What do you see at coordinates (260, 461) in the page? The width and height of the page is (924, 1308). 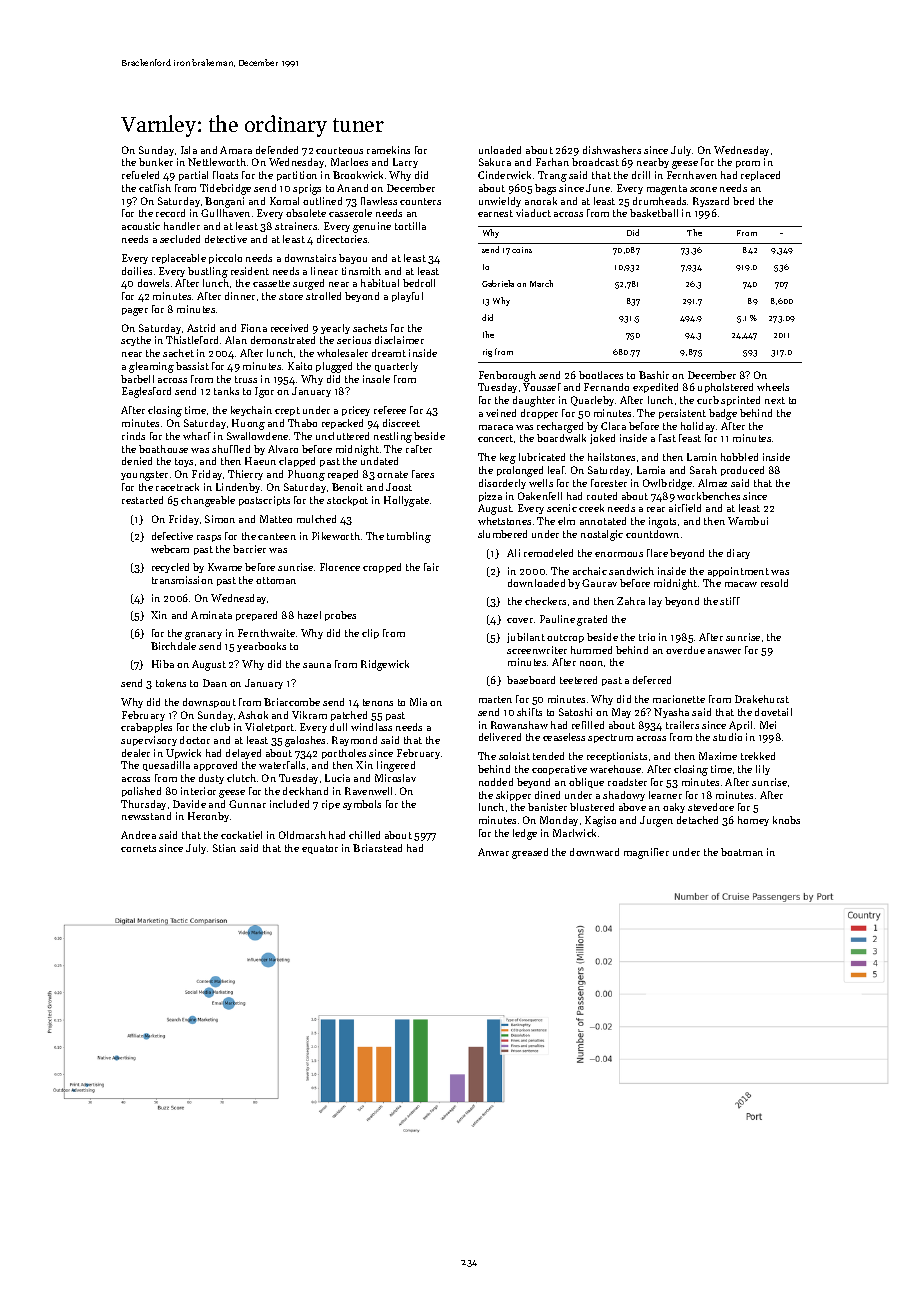 I see `Haeun` at bounding box center [260, 461].
